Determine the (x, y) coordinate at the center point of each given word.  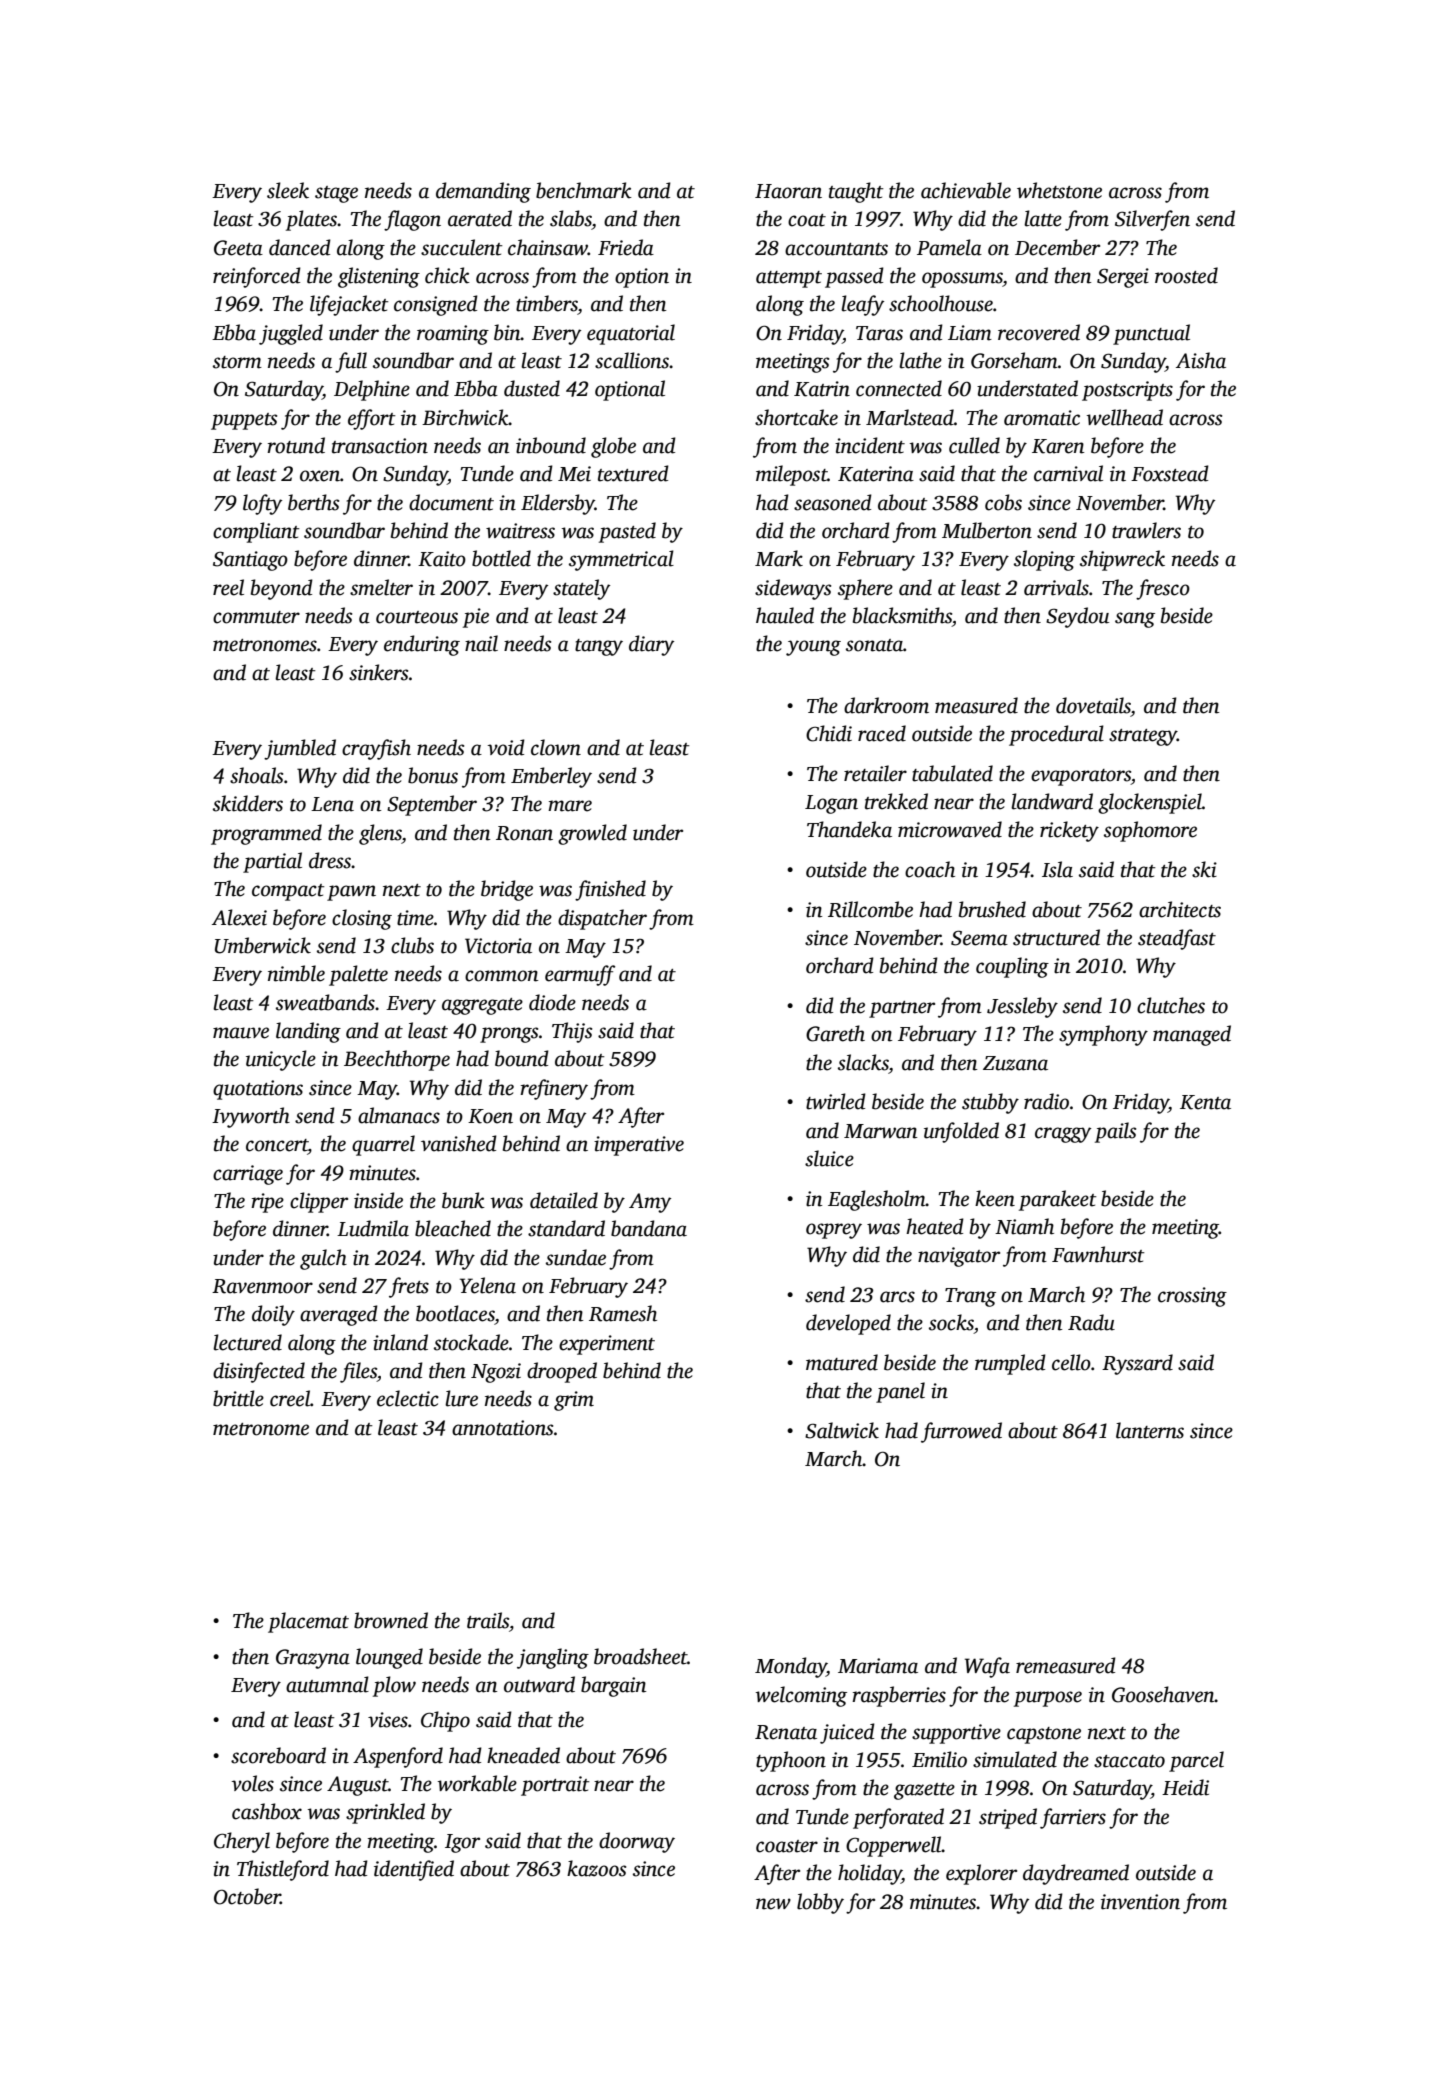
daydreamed (1076, 1874)
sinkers (378, 672)
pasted (627, 532)
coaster (787, 1846)
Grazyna (313, 1659)
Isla (1057, 869)
